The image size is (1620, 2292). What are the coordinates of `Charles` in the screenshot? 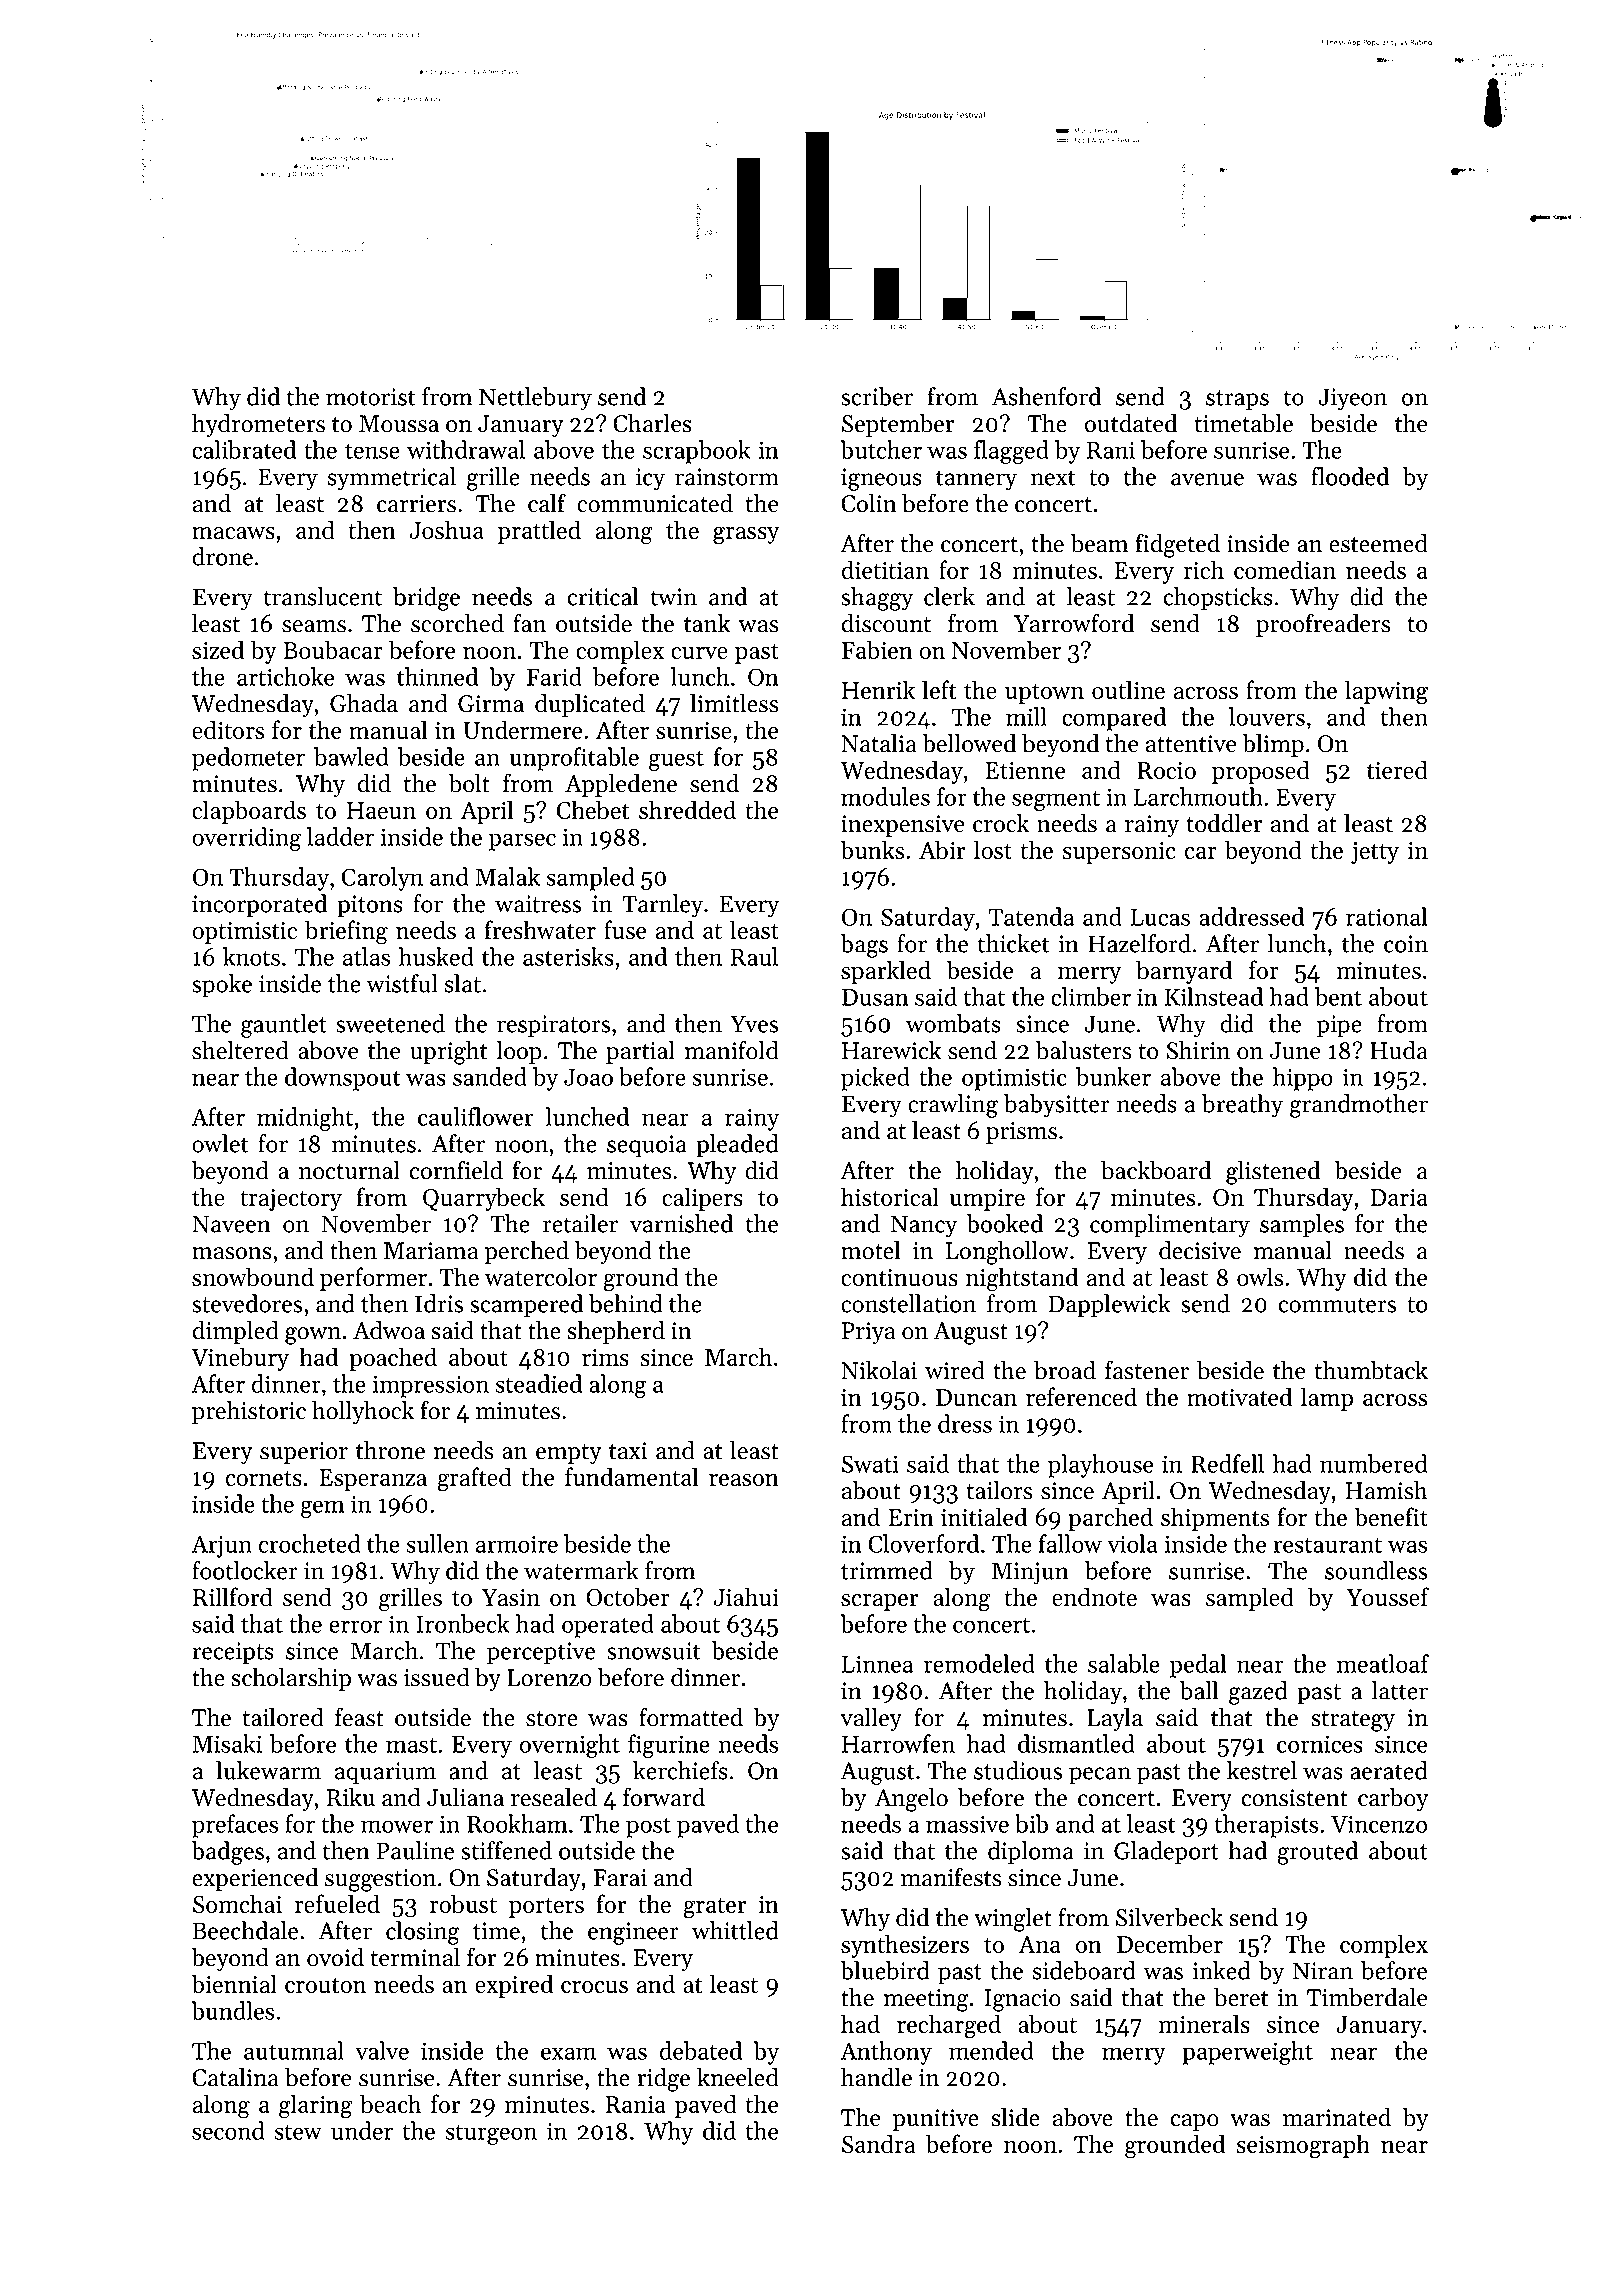 It's located at (652, 423).
